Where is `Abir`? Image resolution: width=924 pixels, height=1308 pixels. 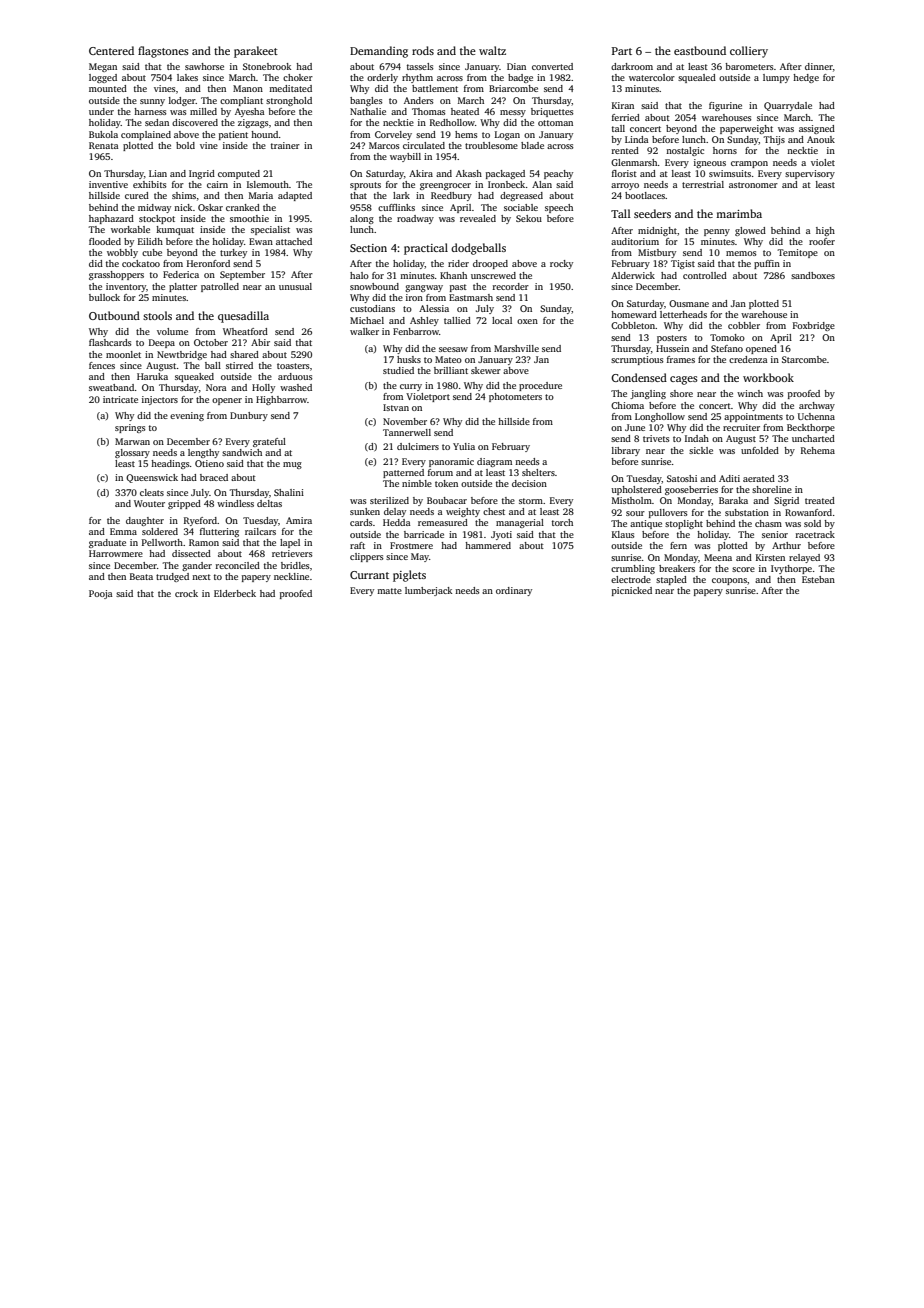 Abir is located at coordinates (260, 342).
